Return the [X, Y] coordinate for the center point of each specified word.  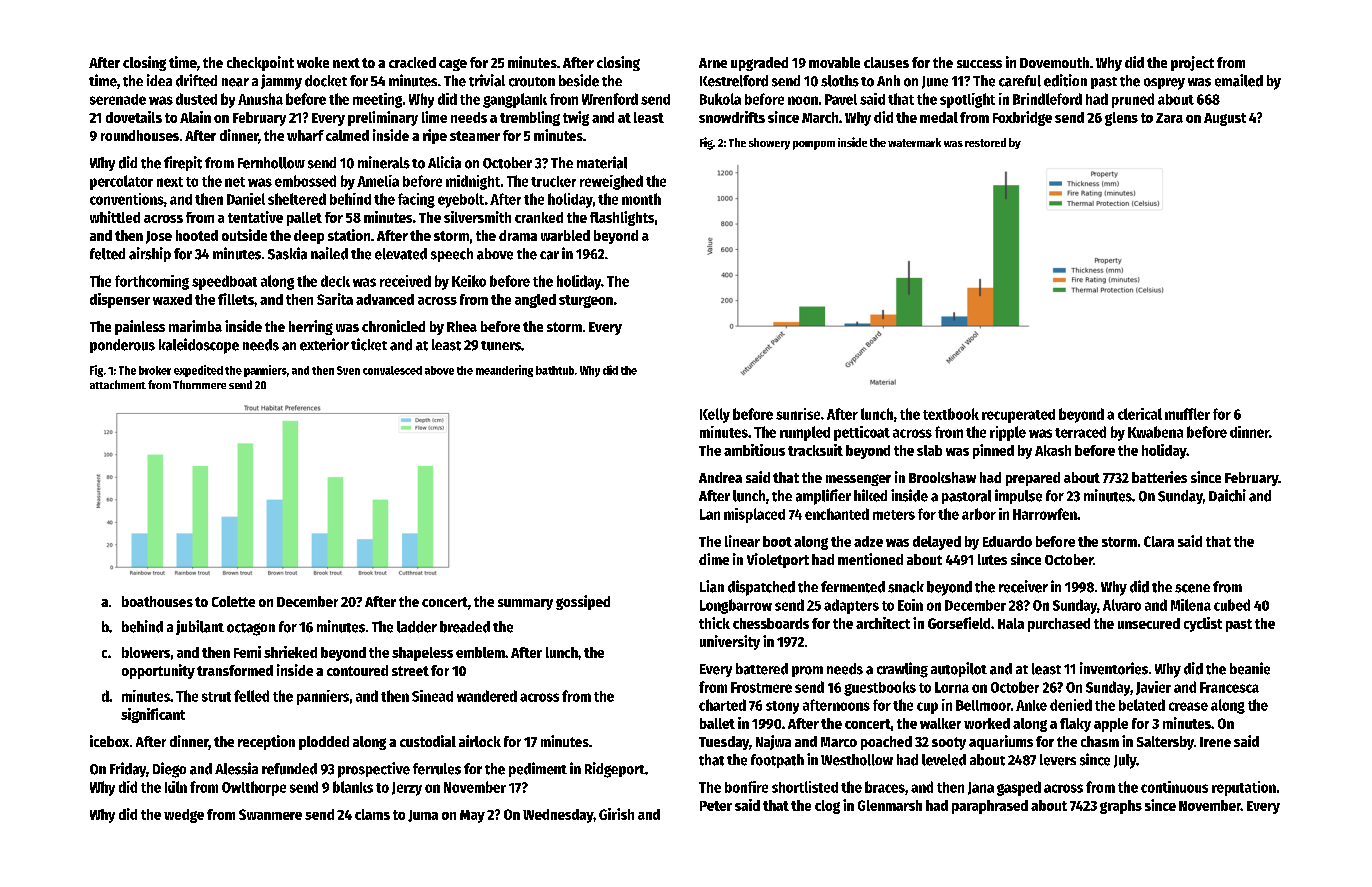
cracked [412, 62]
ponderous [122, 346]
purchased [1059, 625]
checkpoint [260, 63]
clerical [1140, 414]
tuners [501, 346]
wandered [487, 696]
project [1192, 63]
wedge [184, 816]
